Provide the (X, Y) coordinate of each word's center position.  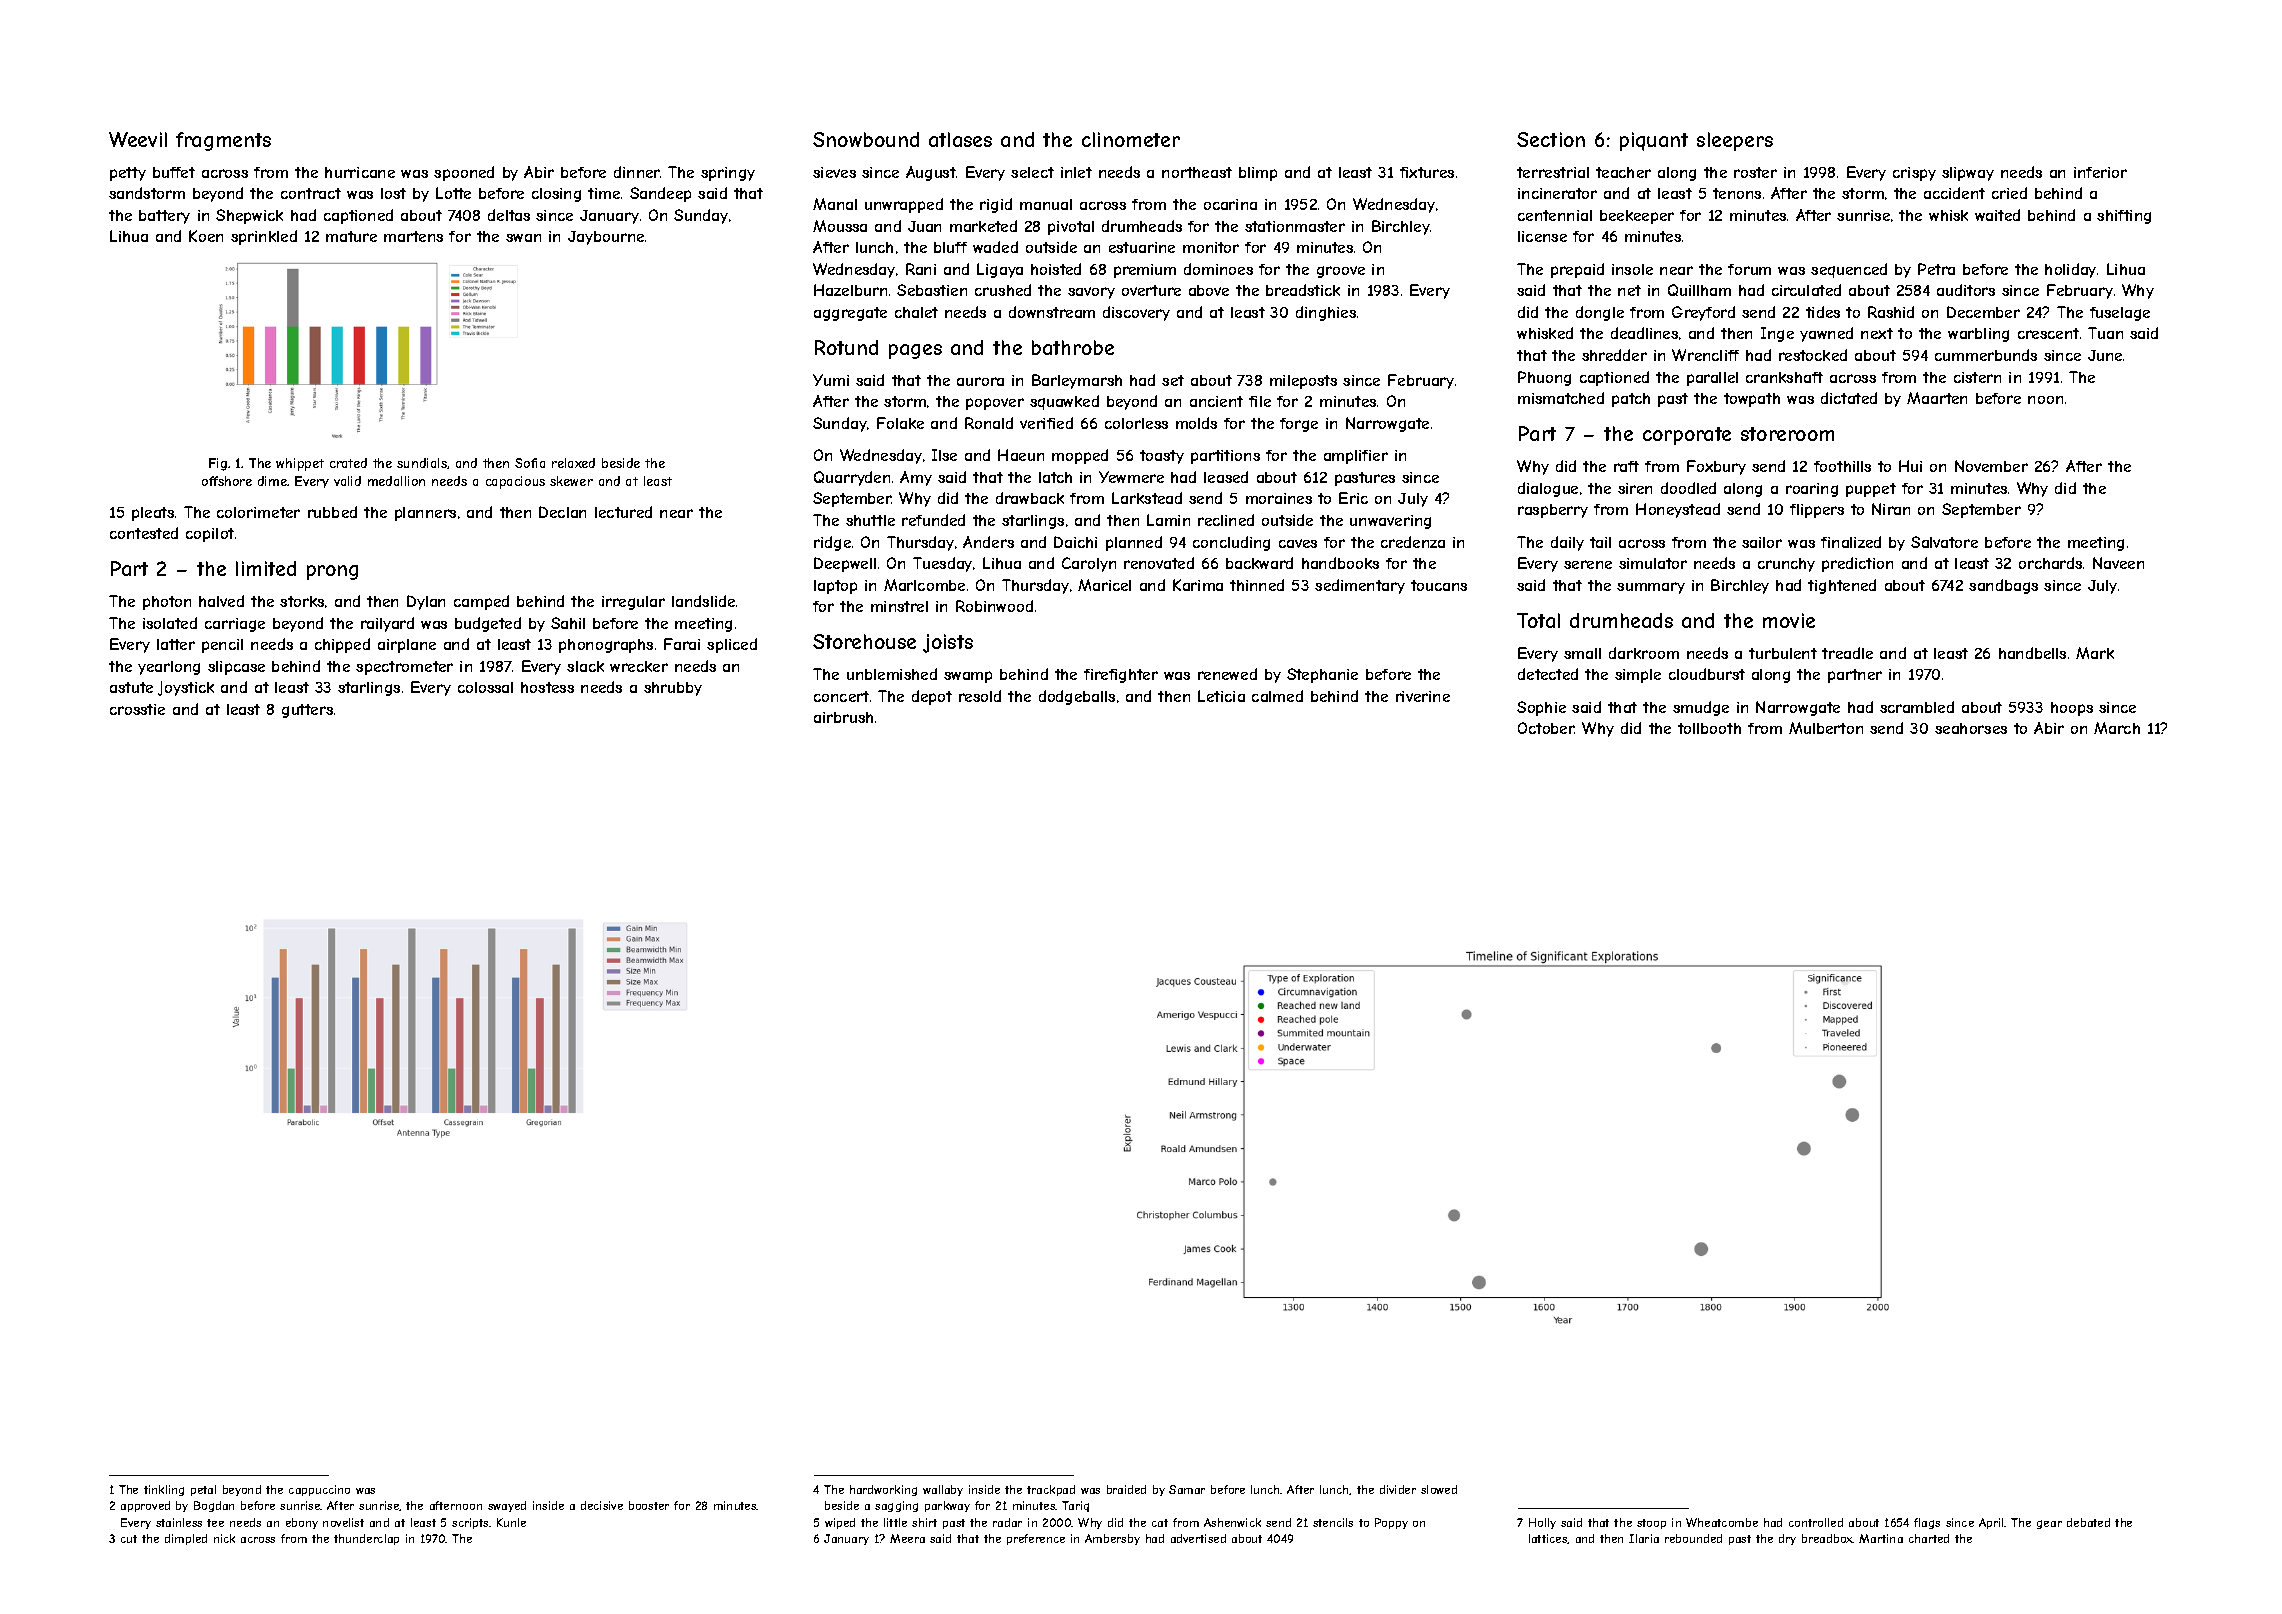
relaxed (573, 463)
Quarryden (852, 478)
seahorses (1971, 728)
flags (1927, 1523)
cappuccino (319, 1490)
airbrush (843, 717)
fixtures (1427, 172)
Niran (1891, 509)
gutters (307, 711)
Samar (1187, 1489)
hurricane (360, 172)
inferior (2100, 172)
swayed (507, 1506)
